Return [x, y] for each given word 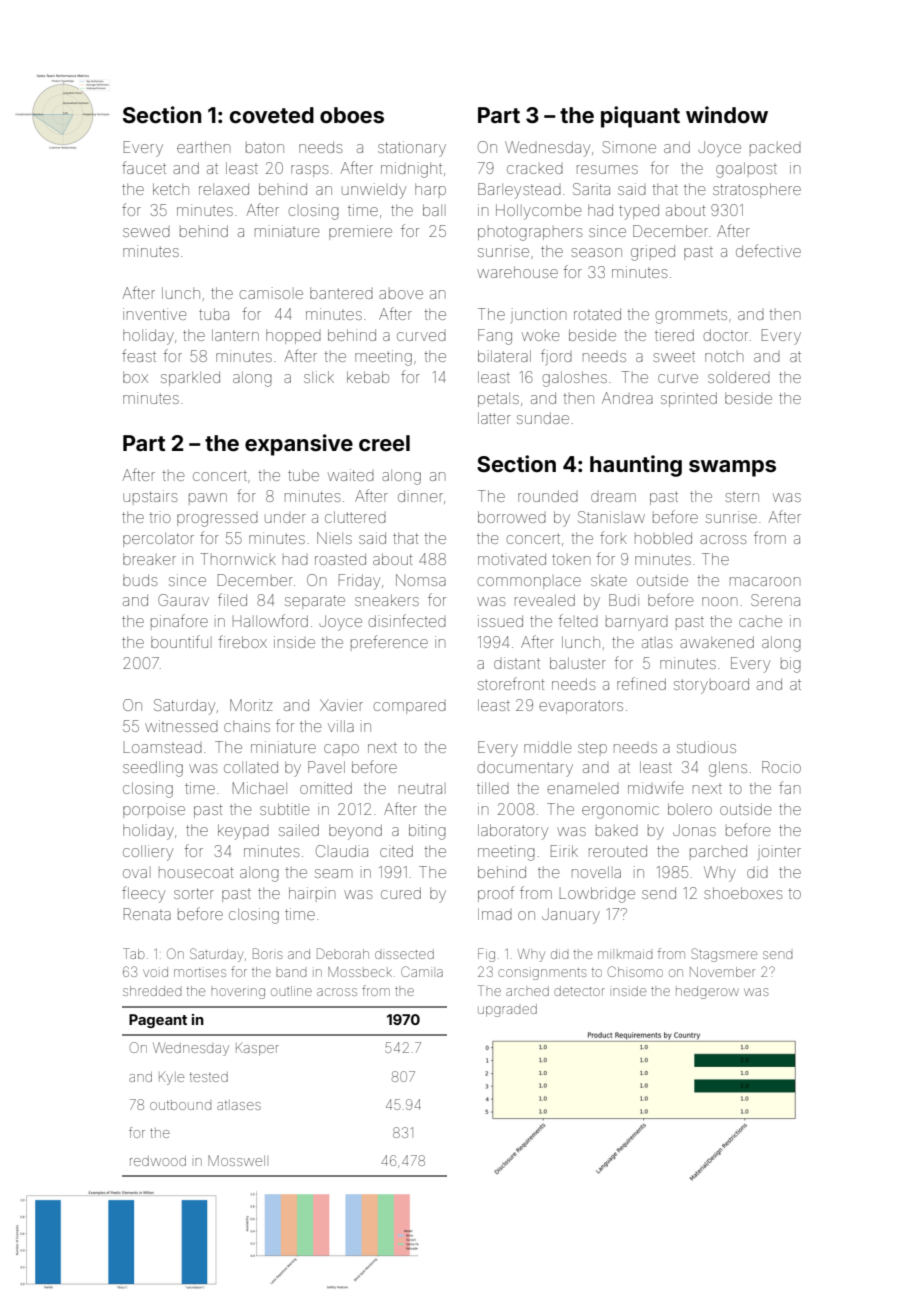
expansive [299, 445]
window [727, 114]
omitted [326, 788]
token [571, 559]
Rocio [781, 767]
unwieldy [374, 191]
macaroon [765, 581]
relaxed [224, 189]
